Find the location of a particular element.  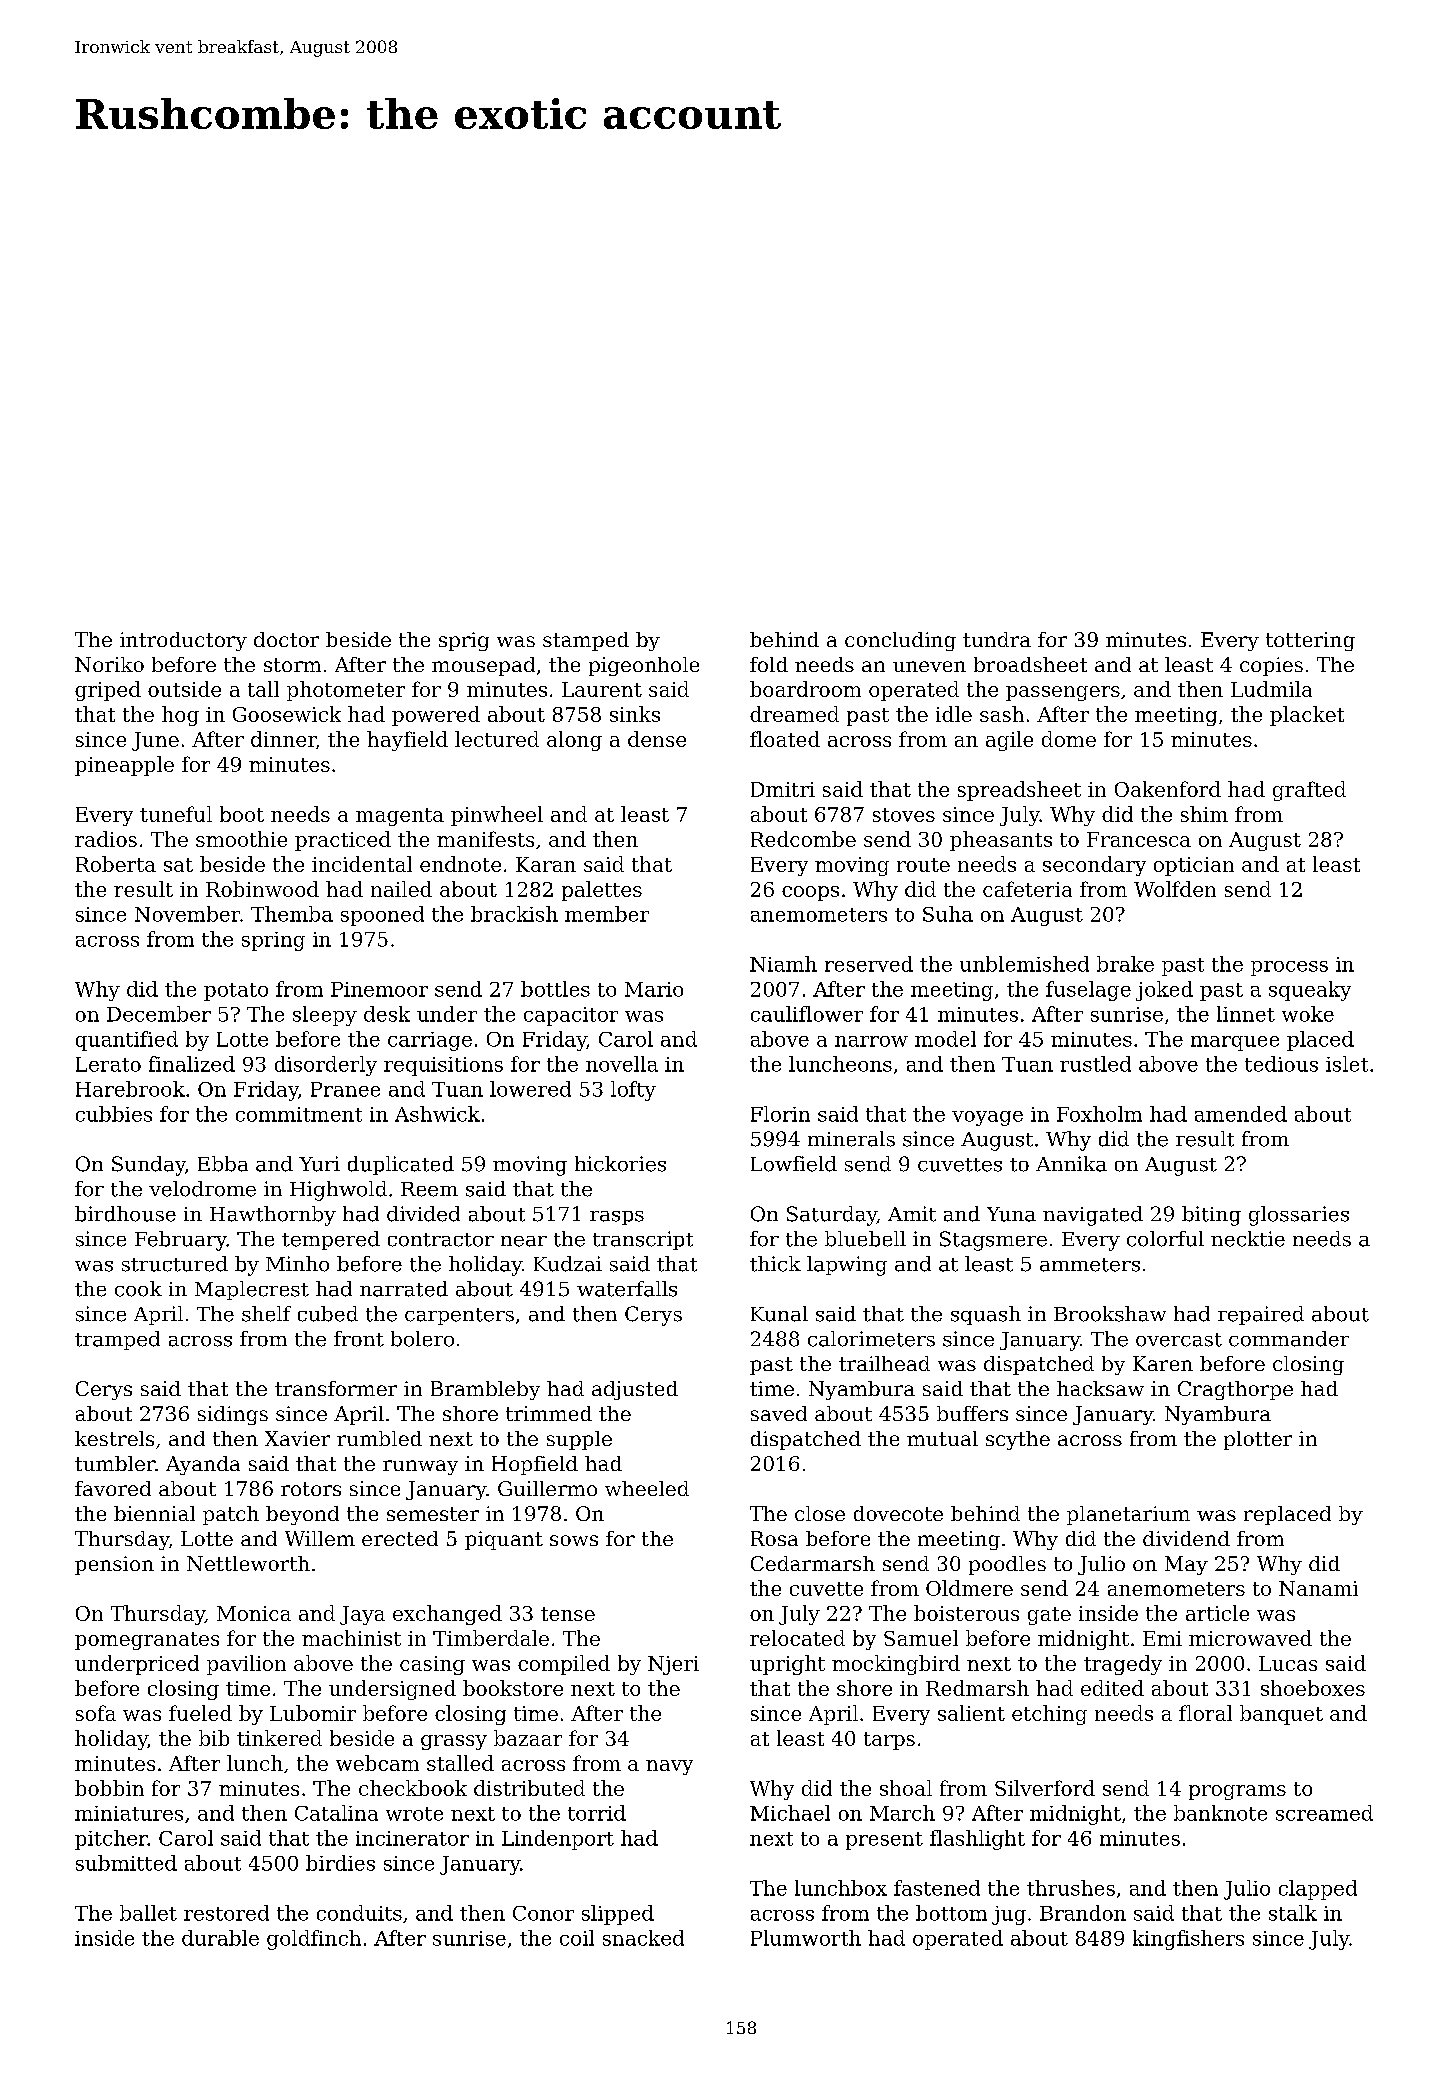

Plumworth is located at coordinates (806, 1938).
